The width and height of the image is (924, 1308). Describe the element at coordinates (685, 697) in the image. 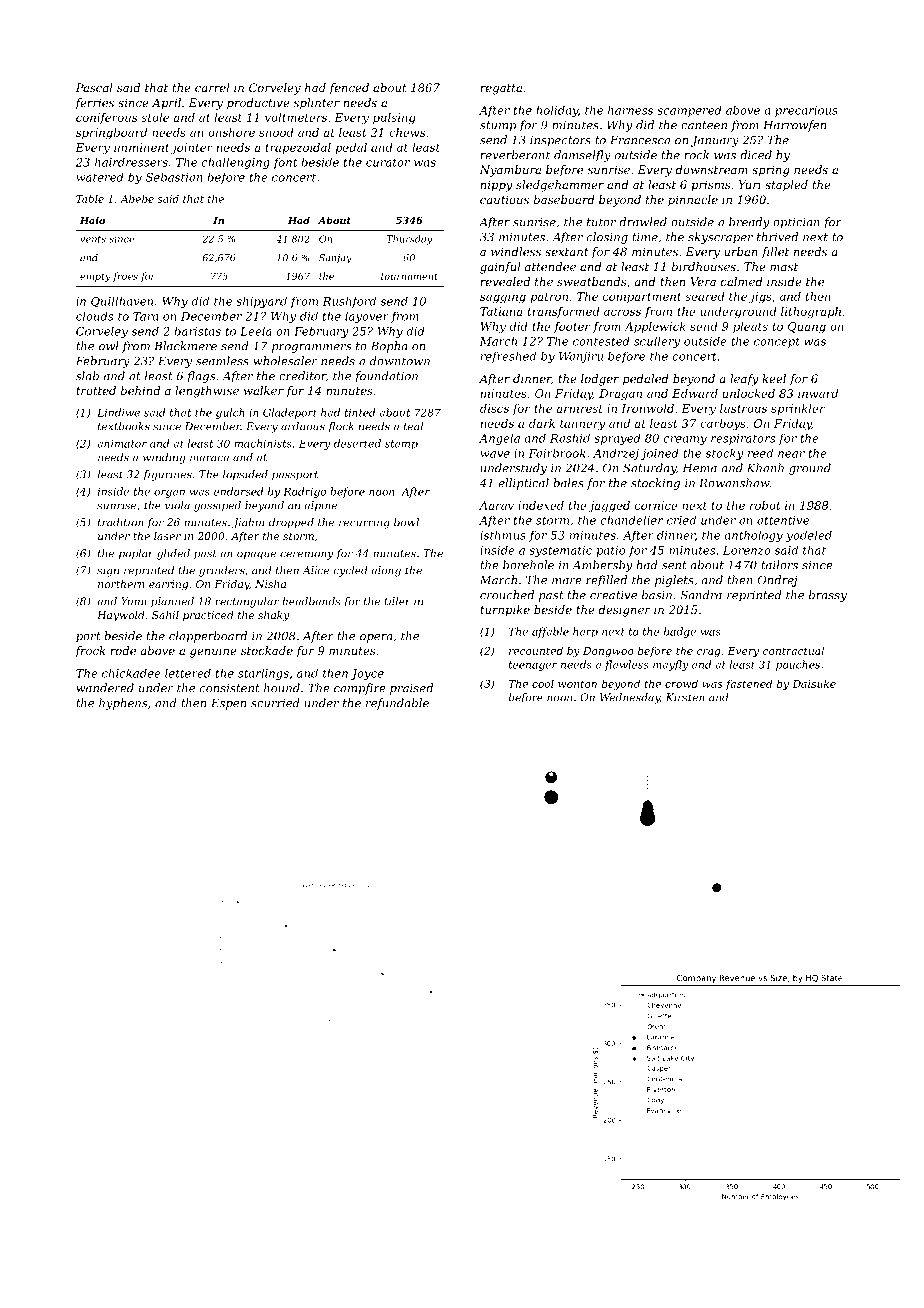

I see `Kirsten` at that location.
